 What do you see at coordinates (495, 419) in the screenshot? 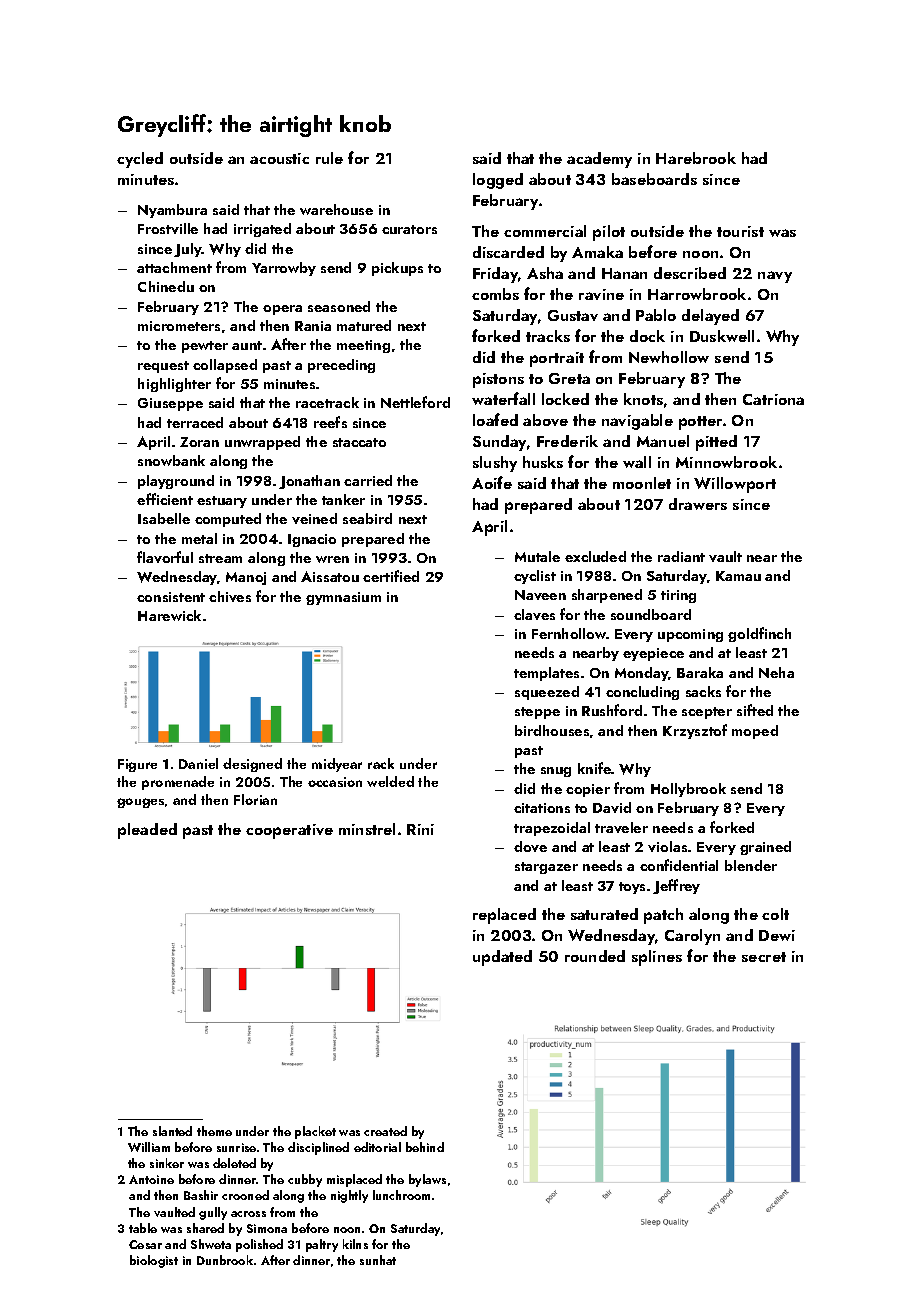
I see `loafed` at bounding box center [495, 419].
